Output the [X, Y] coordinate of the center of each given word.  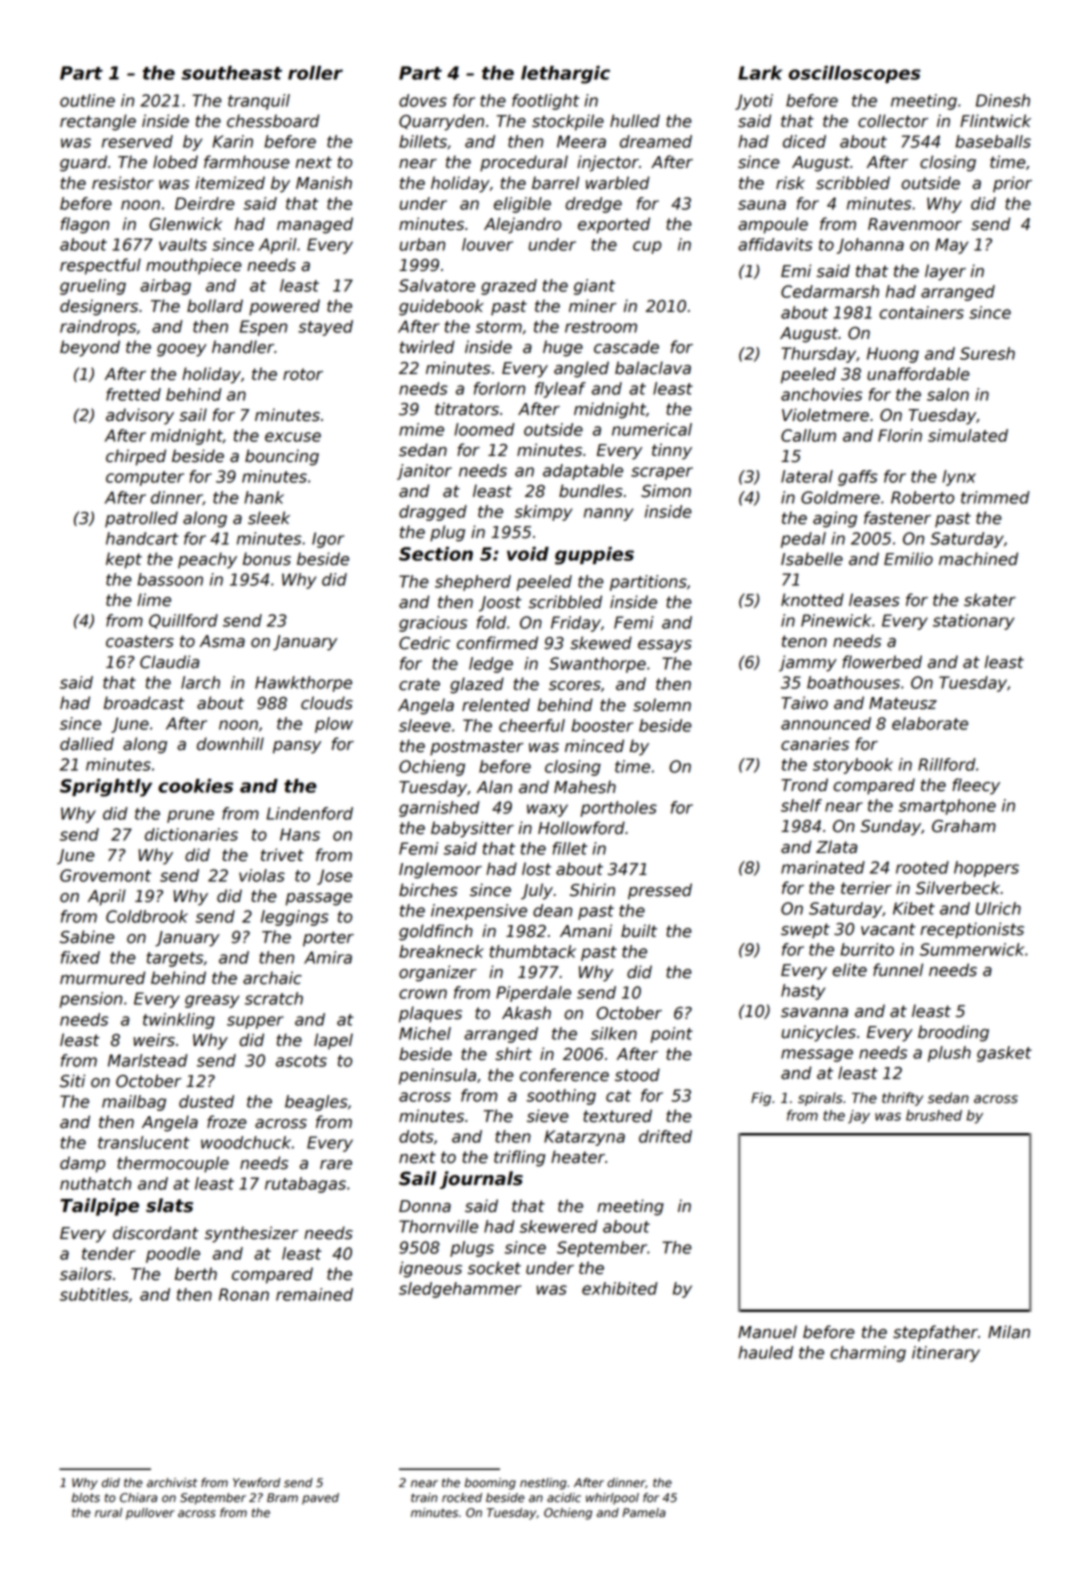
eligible [522, 205]
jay [859, 1117]
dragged [433, 513]
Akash [526, 1013]
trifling [519, 1158]
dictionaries [191, 834]
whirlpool [612, 1499]
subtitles [94, 1294]
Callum [808, 435]
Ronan [244, 1294]
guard [83, 163]
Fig [761, 1099]
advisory [140, 416]
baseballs [993, 141]
